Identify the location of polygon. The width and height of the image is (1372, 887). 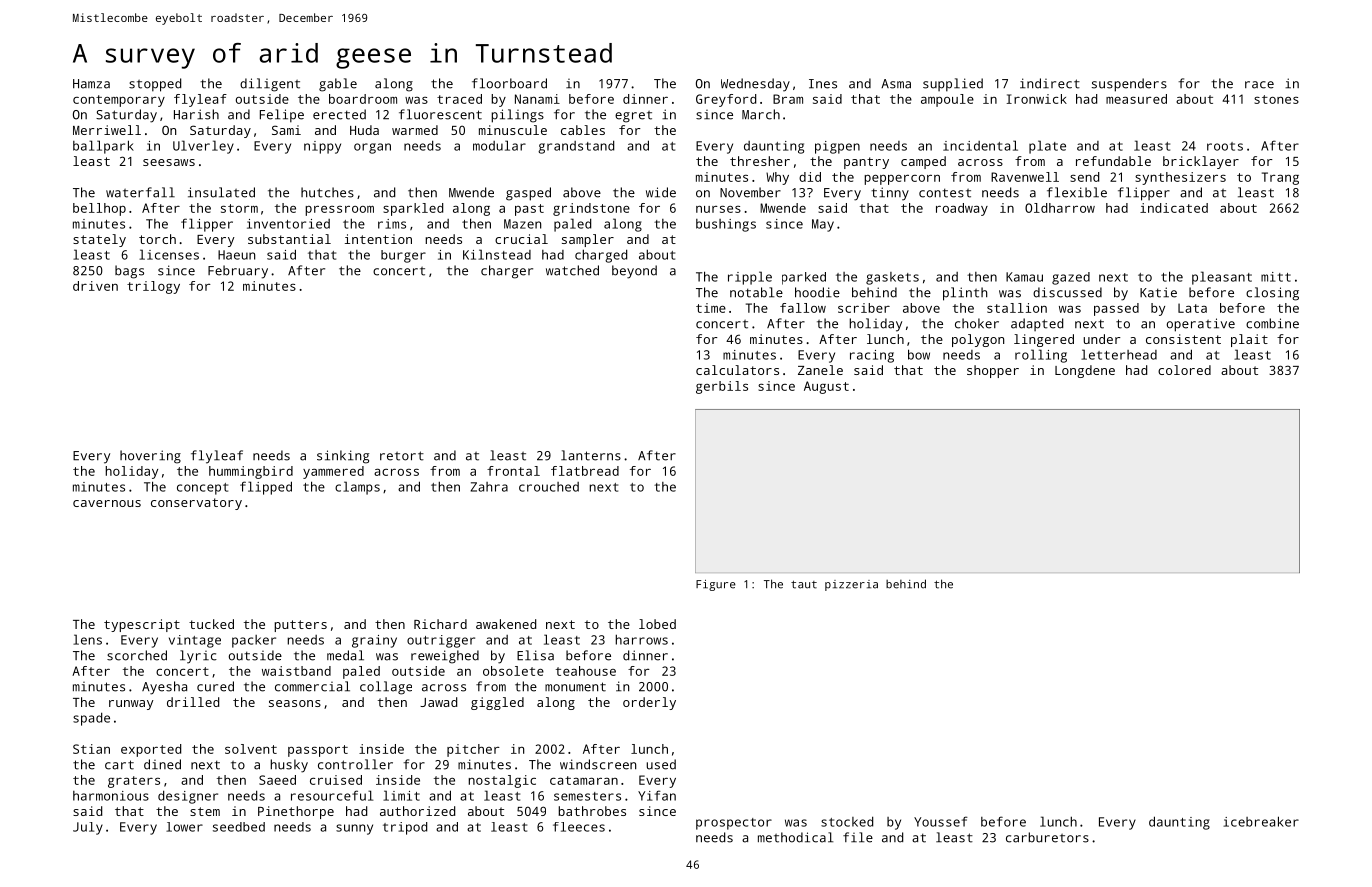
(978, 340).
